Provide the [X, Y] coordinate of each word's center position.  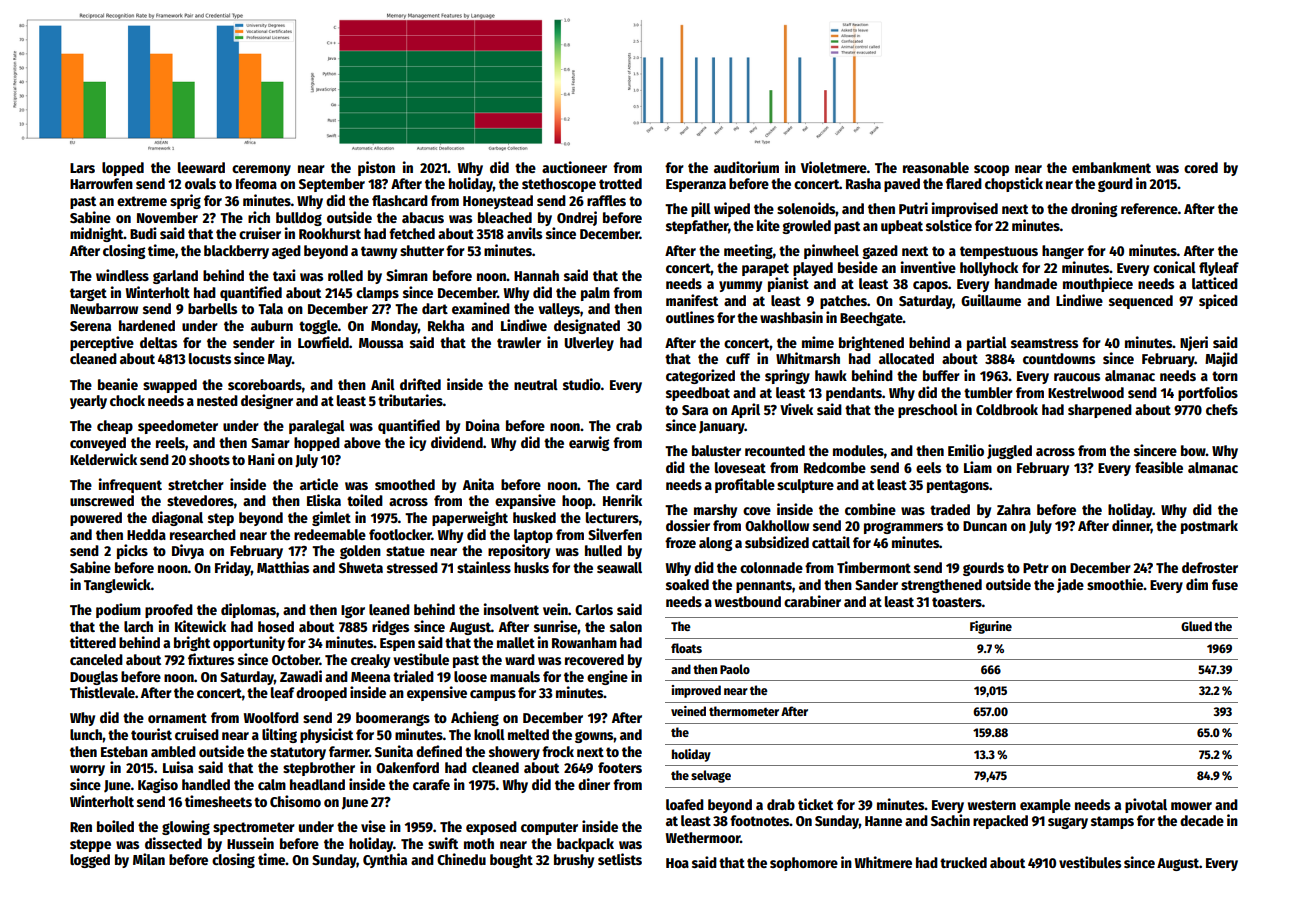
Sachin [950, 820]
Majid [1221, 359]
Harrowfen [101, 183]
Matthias [283, 567]
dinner [1131, 526]
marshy [715, 511]
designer [267, 401]
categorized [700, 376]
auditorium [746, 167]
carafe [431, 784]
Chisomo [295, 801]
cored [1201, 167]
